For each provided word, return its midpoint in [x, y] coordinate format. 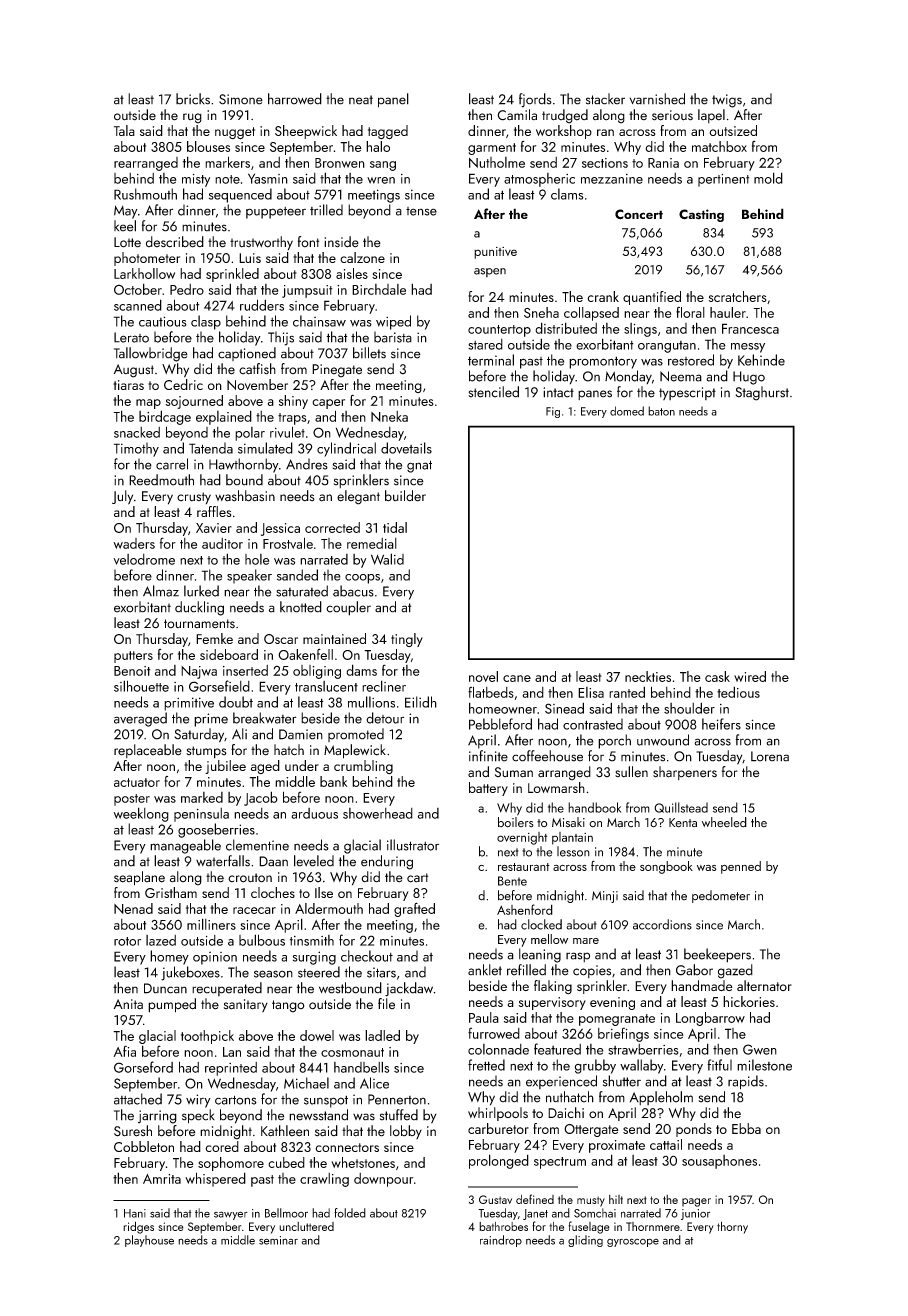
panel [393, 100]
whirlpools [498, 1114]
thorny [732, 1227]
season [273, 974]
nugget [235, 133]
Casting [701, 215]
